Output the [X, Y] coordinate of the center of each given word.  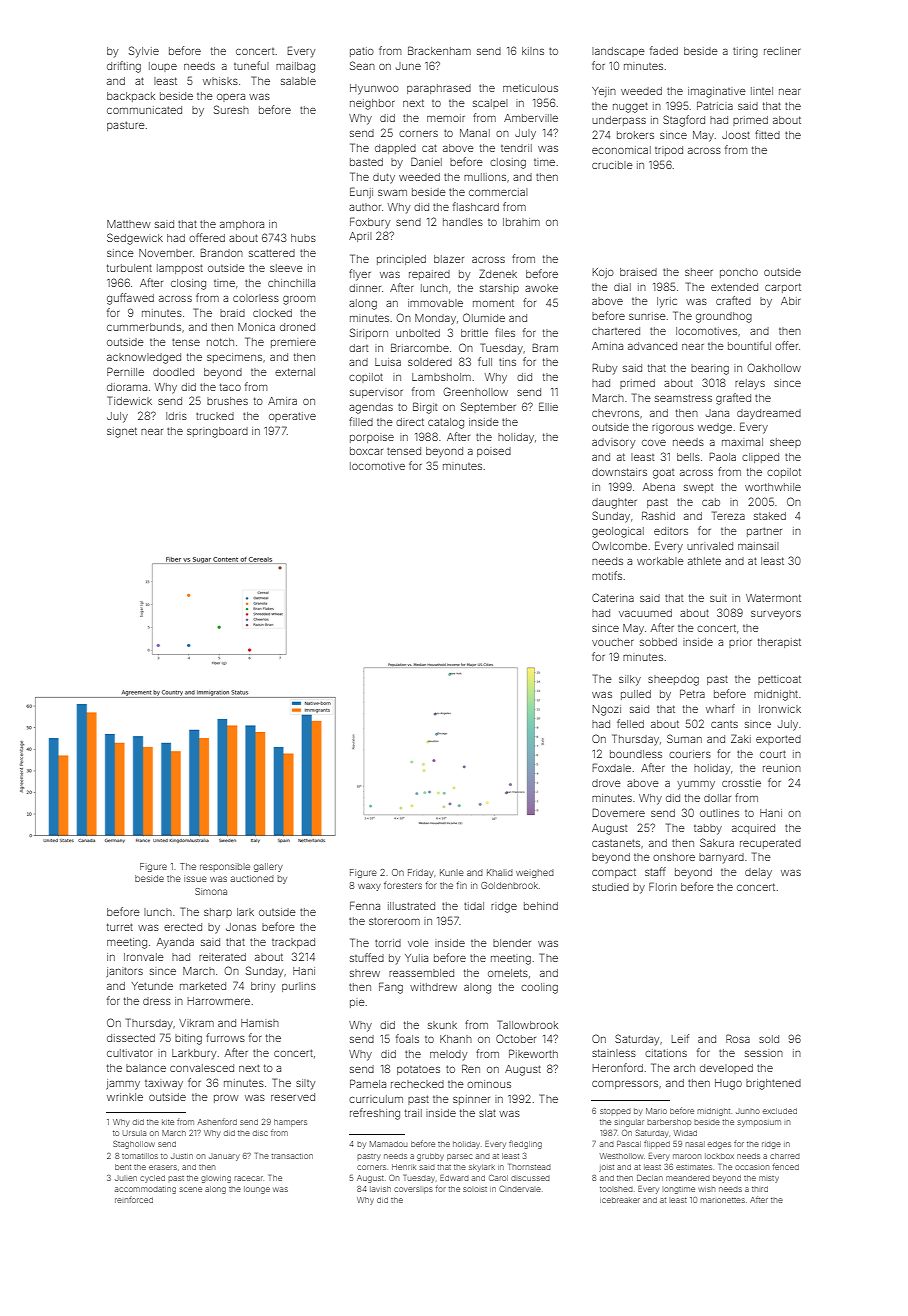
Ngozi [607, 710]
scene [190, 1189]
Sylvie [144, 52]
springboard [217, 432]
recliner [782, 51]
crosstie [741, 783]
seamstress [683, 398]
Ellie [548, 406]
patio [362, 52]
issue [195, 878]
